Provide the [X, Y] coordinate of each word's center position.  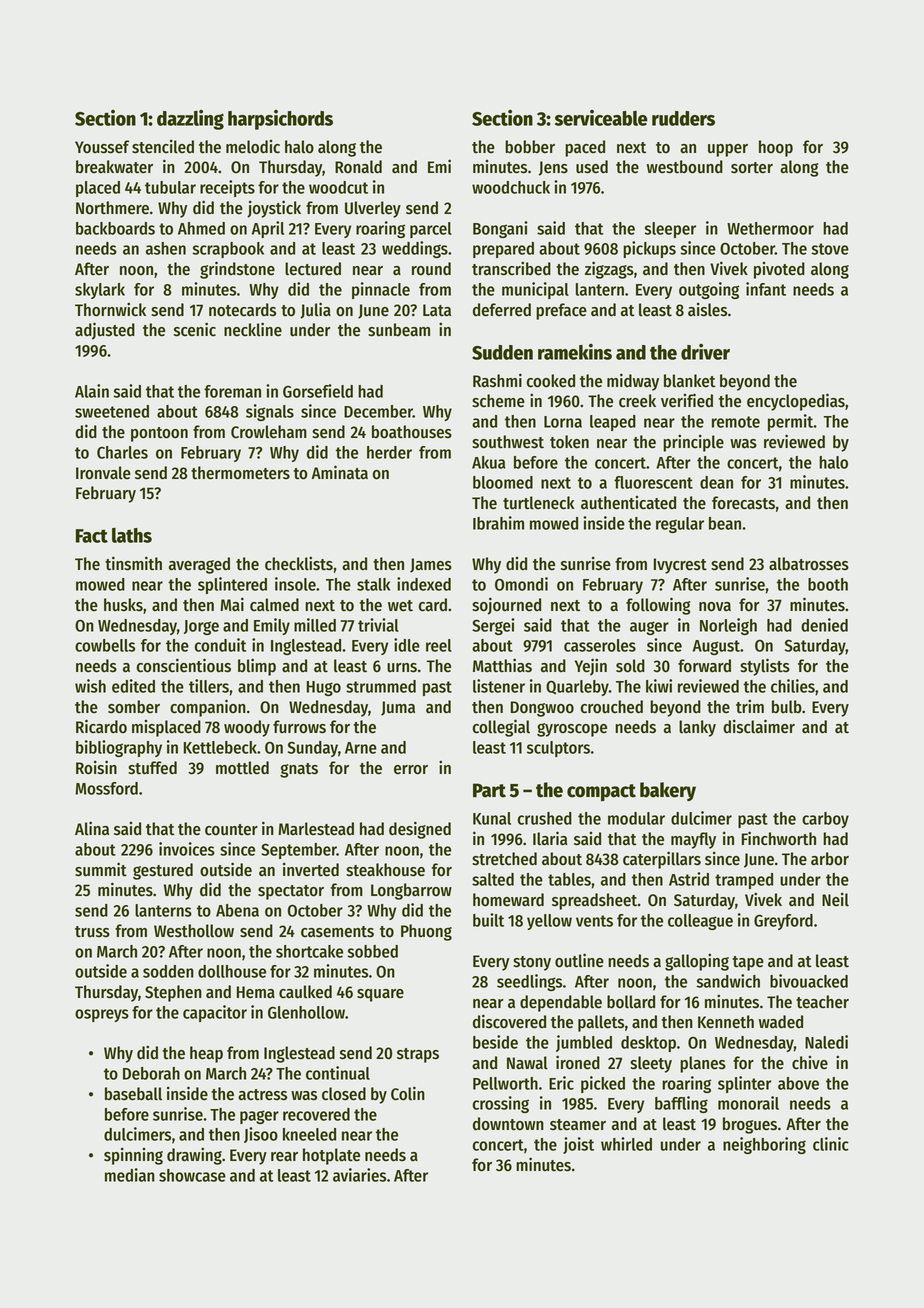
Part [489, 790]
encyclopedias [796, 402]
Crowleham [269, 432]
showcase [192, 1175]
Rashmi [497, 380]
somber [134, 707]
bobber [530, 147]
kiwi [659, 686]
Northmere [112, 208]
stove [830, 249]
